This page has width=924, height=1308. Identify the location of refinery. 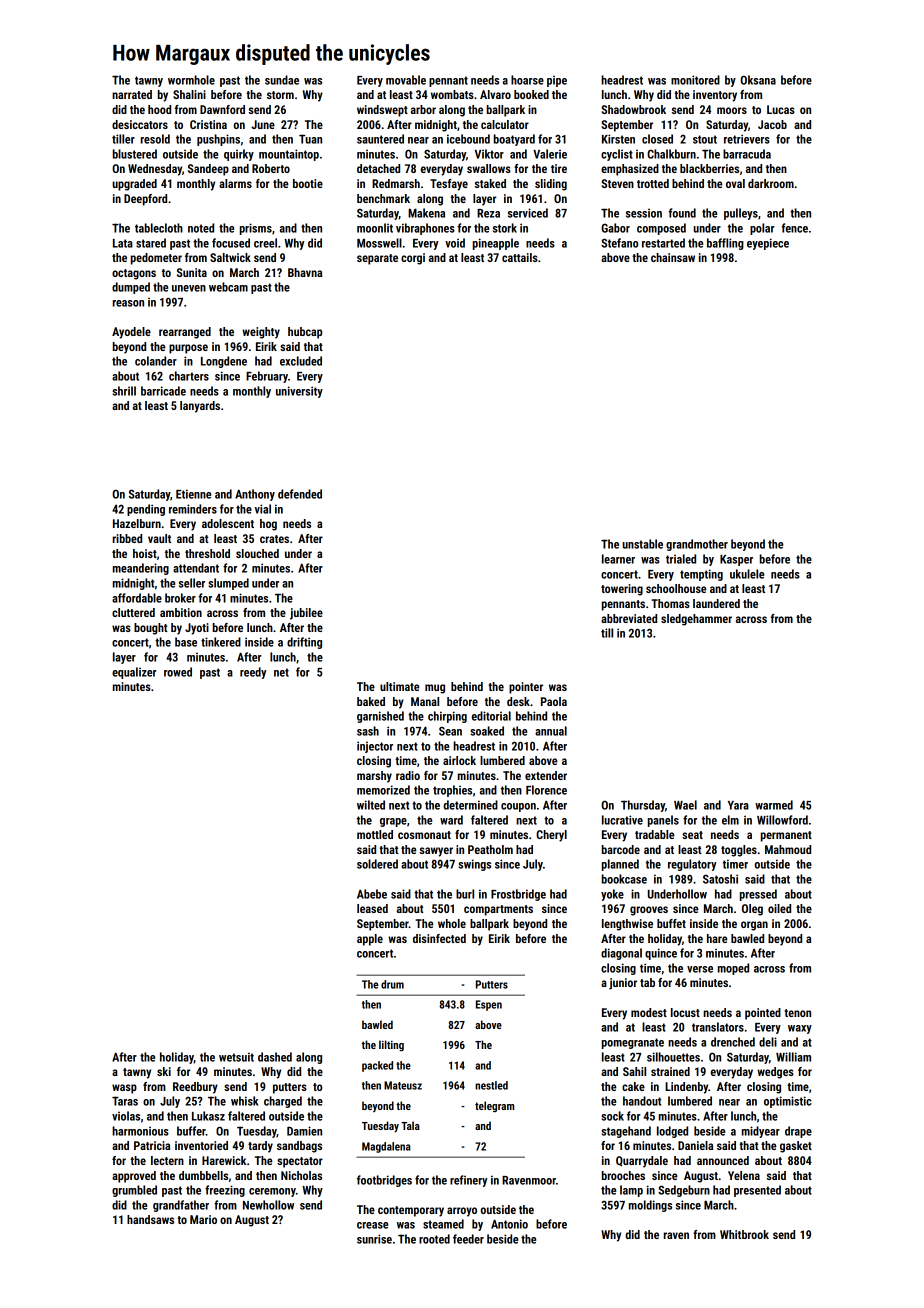
(469, 1181).
